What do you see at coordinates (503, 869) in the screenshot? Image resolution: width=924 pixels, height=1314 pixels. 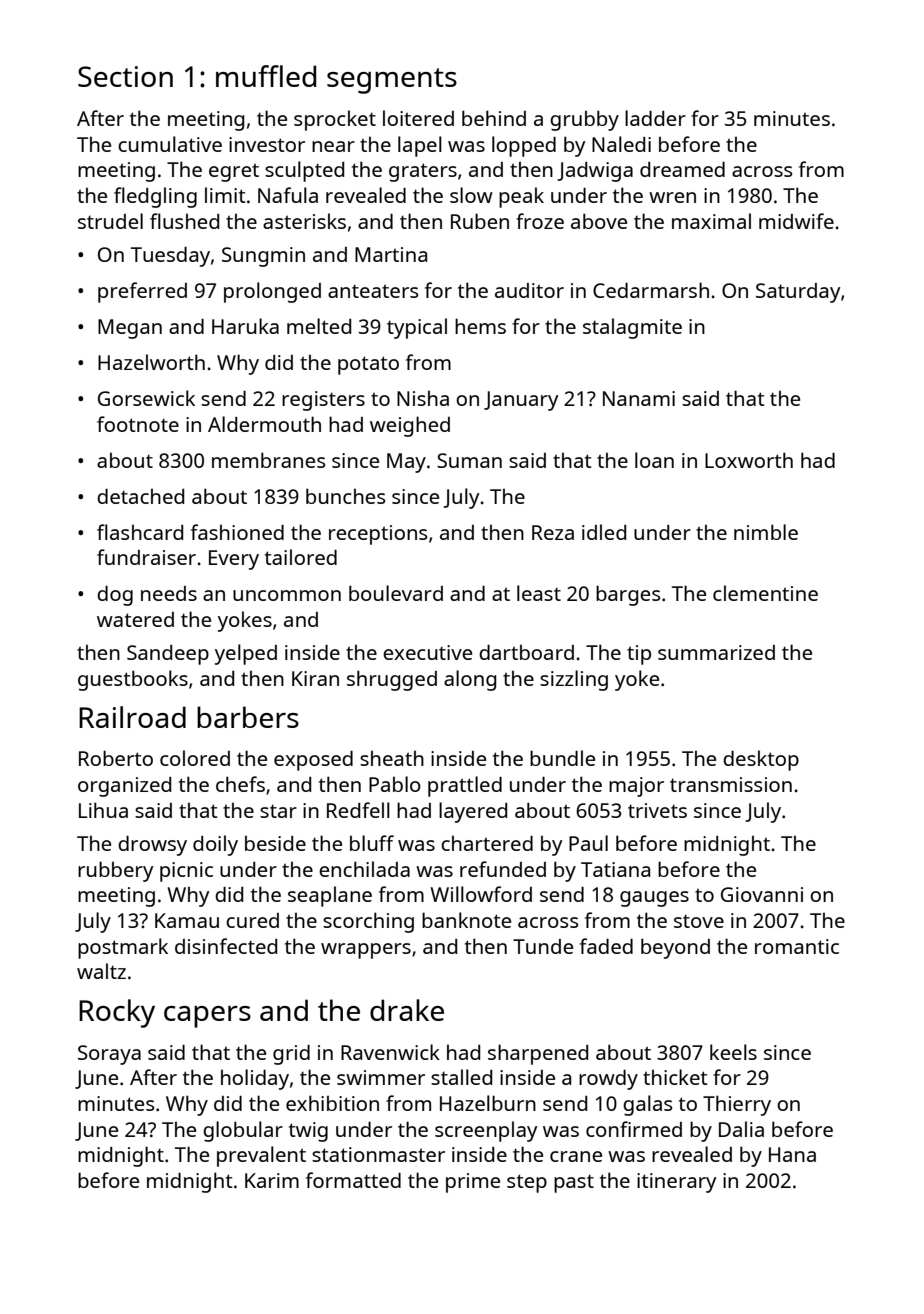 I see `refunded` at bounding box center [503, 869].
